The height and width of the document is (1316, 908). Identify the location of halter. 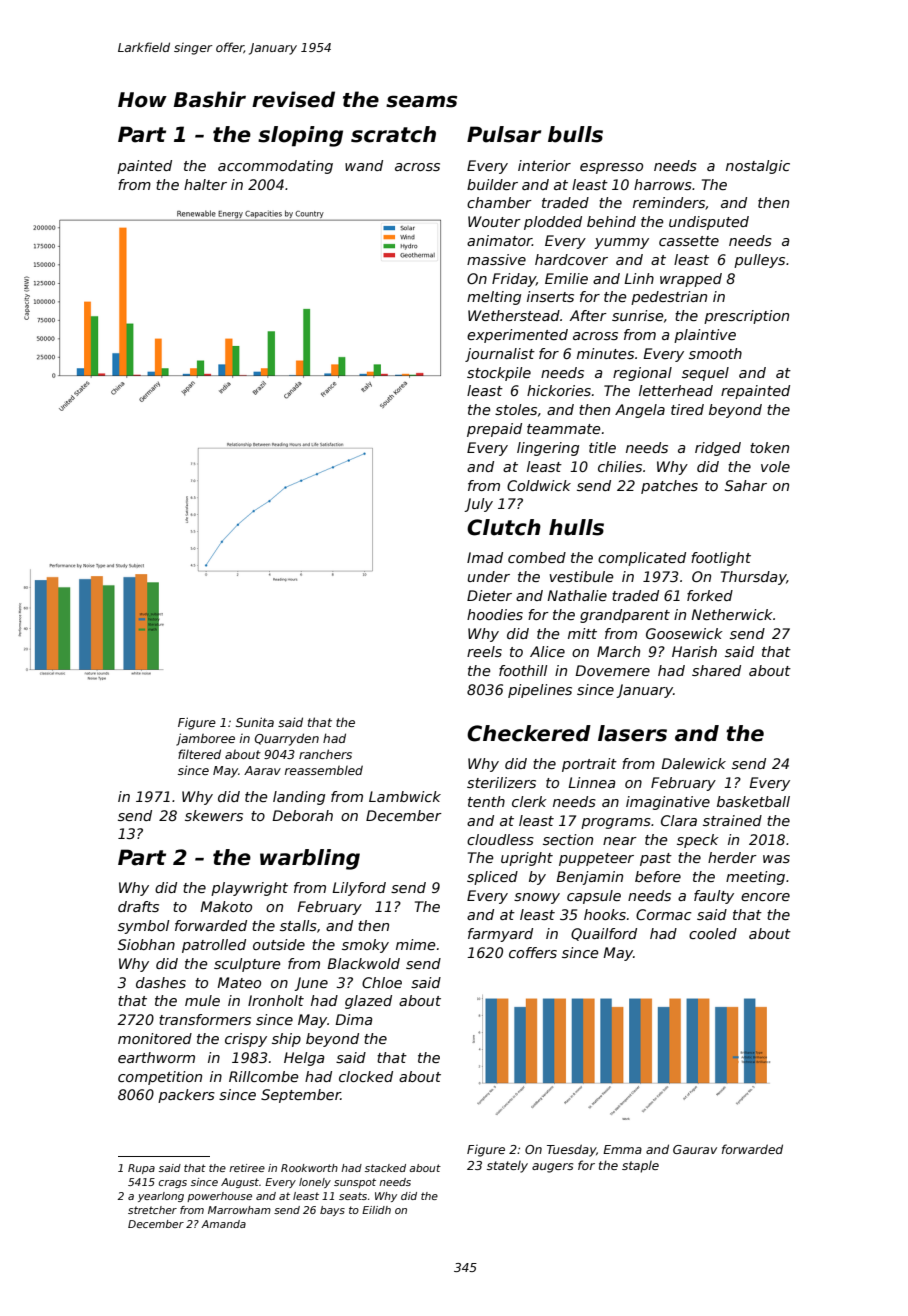
(205, 184).
